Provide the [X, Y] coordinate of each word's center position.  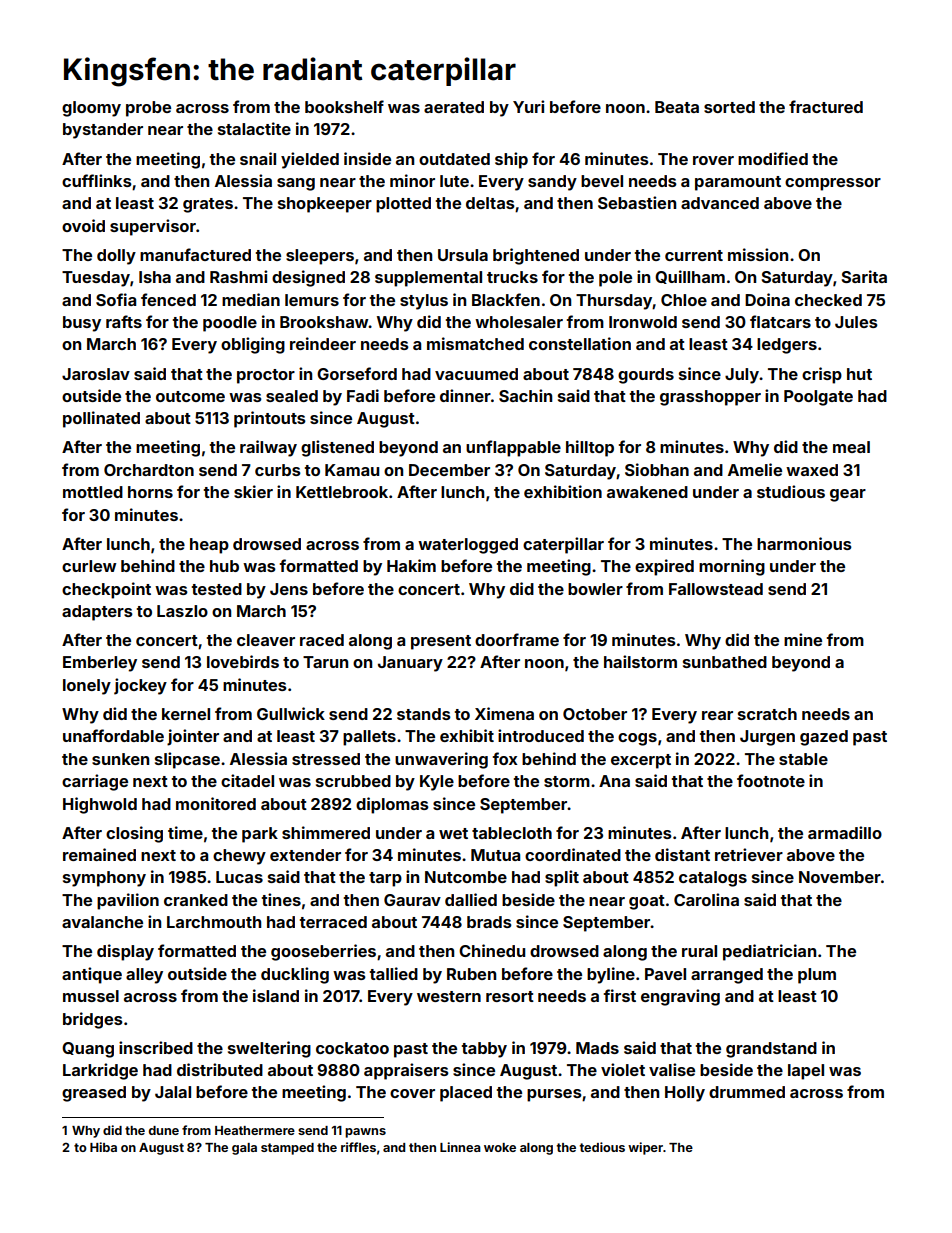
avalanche [102, 922]
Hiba [103, 1147]
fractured [826, 106]
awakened [647, 492]
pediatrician [769, 952]
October [595, 714]
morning [732, 567]
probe [148, 109]
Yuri [528, 106]
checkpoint [106, 590]
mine [803, 639]
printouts [270, 419]
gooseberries [323, 952]
